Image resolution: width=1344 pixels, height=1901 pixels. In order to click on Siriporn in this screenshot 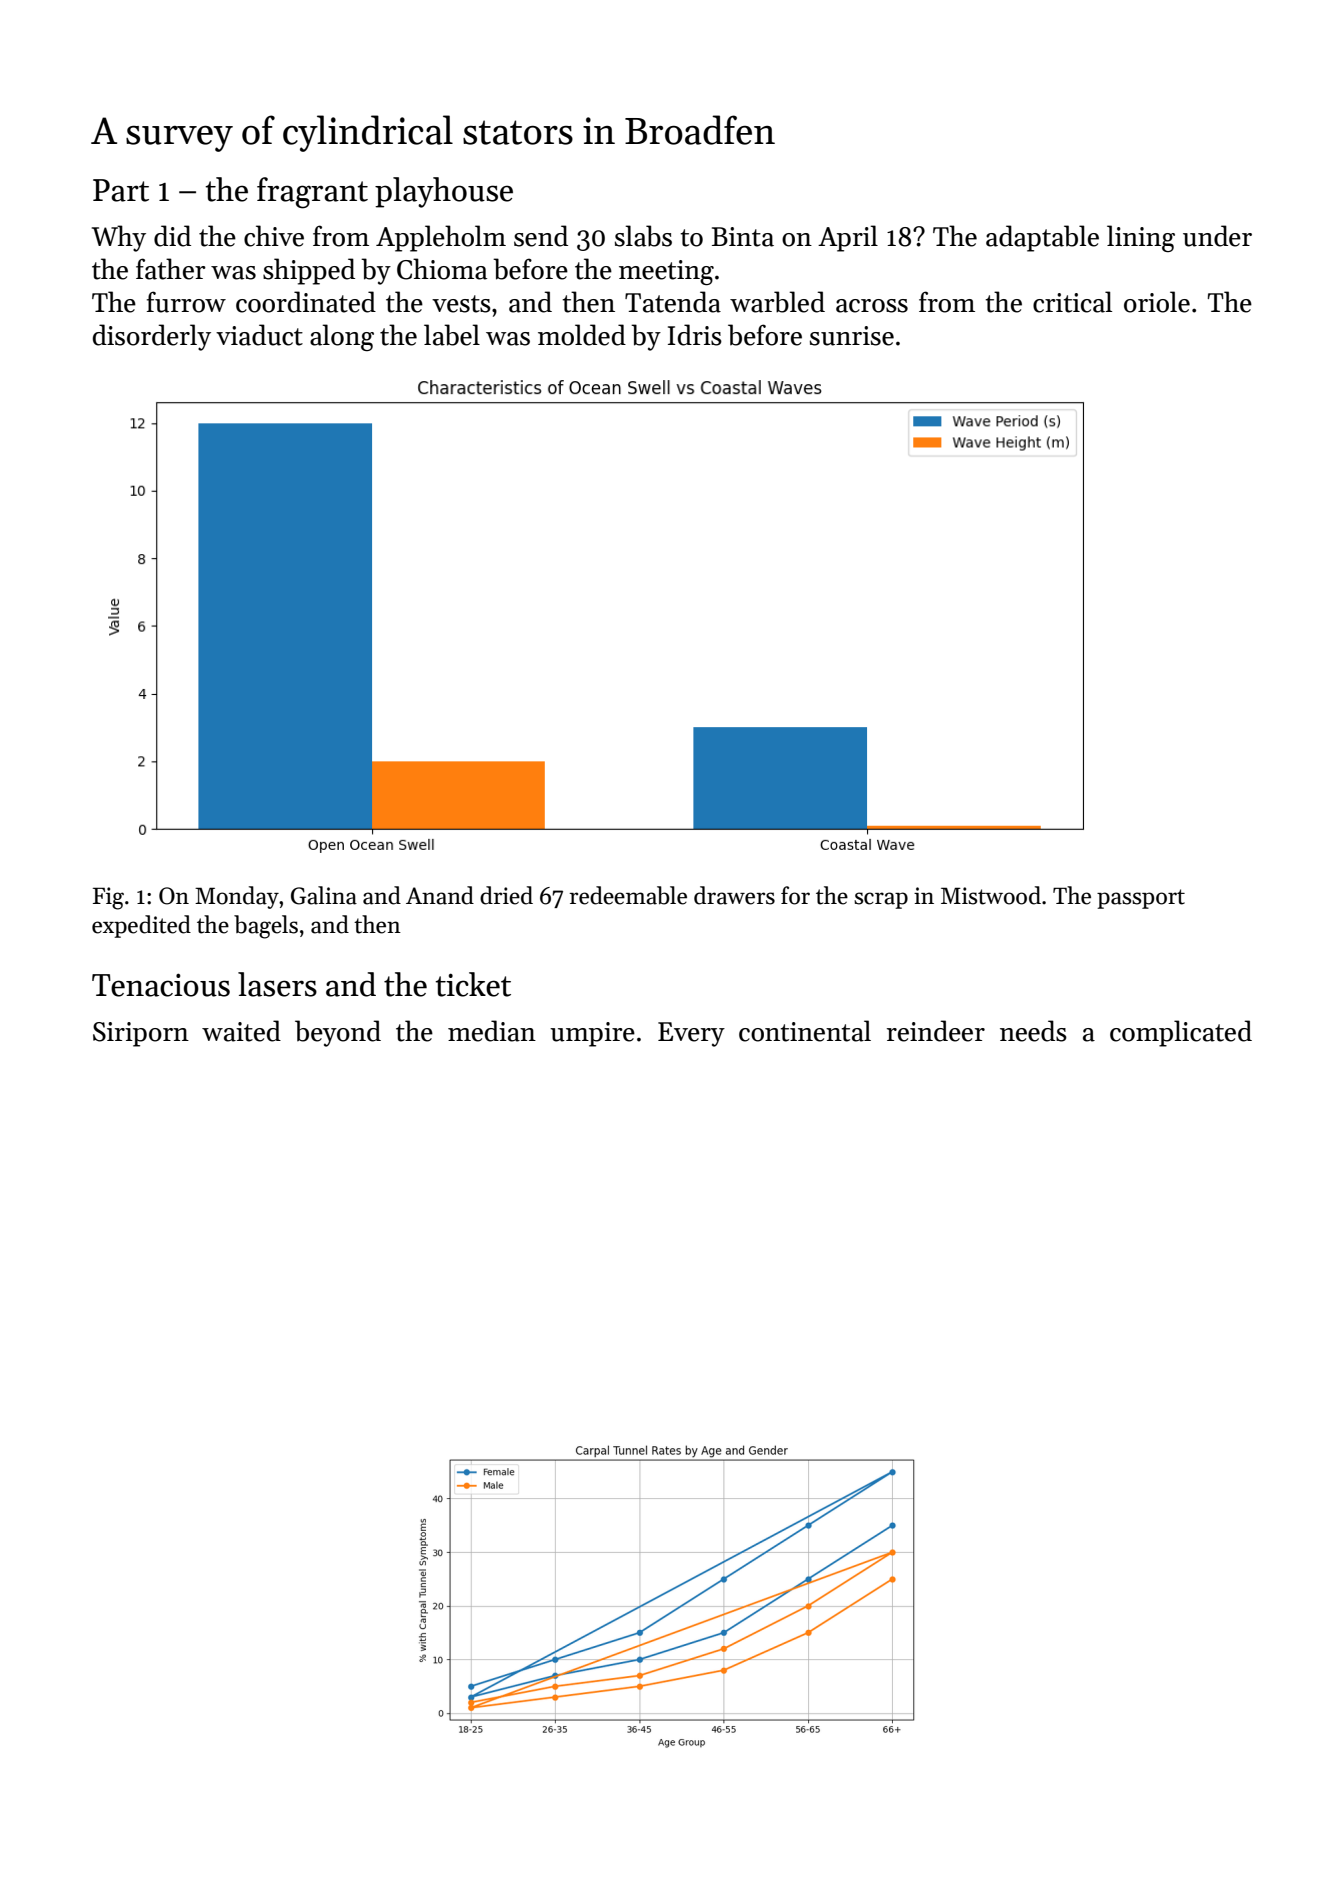, I will do `click(141, 1034)`.
